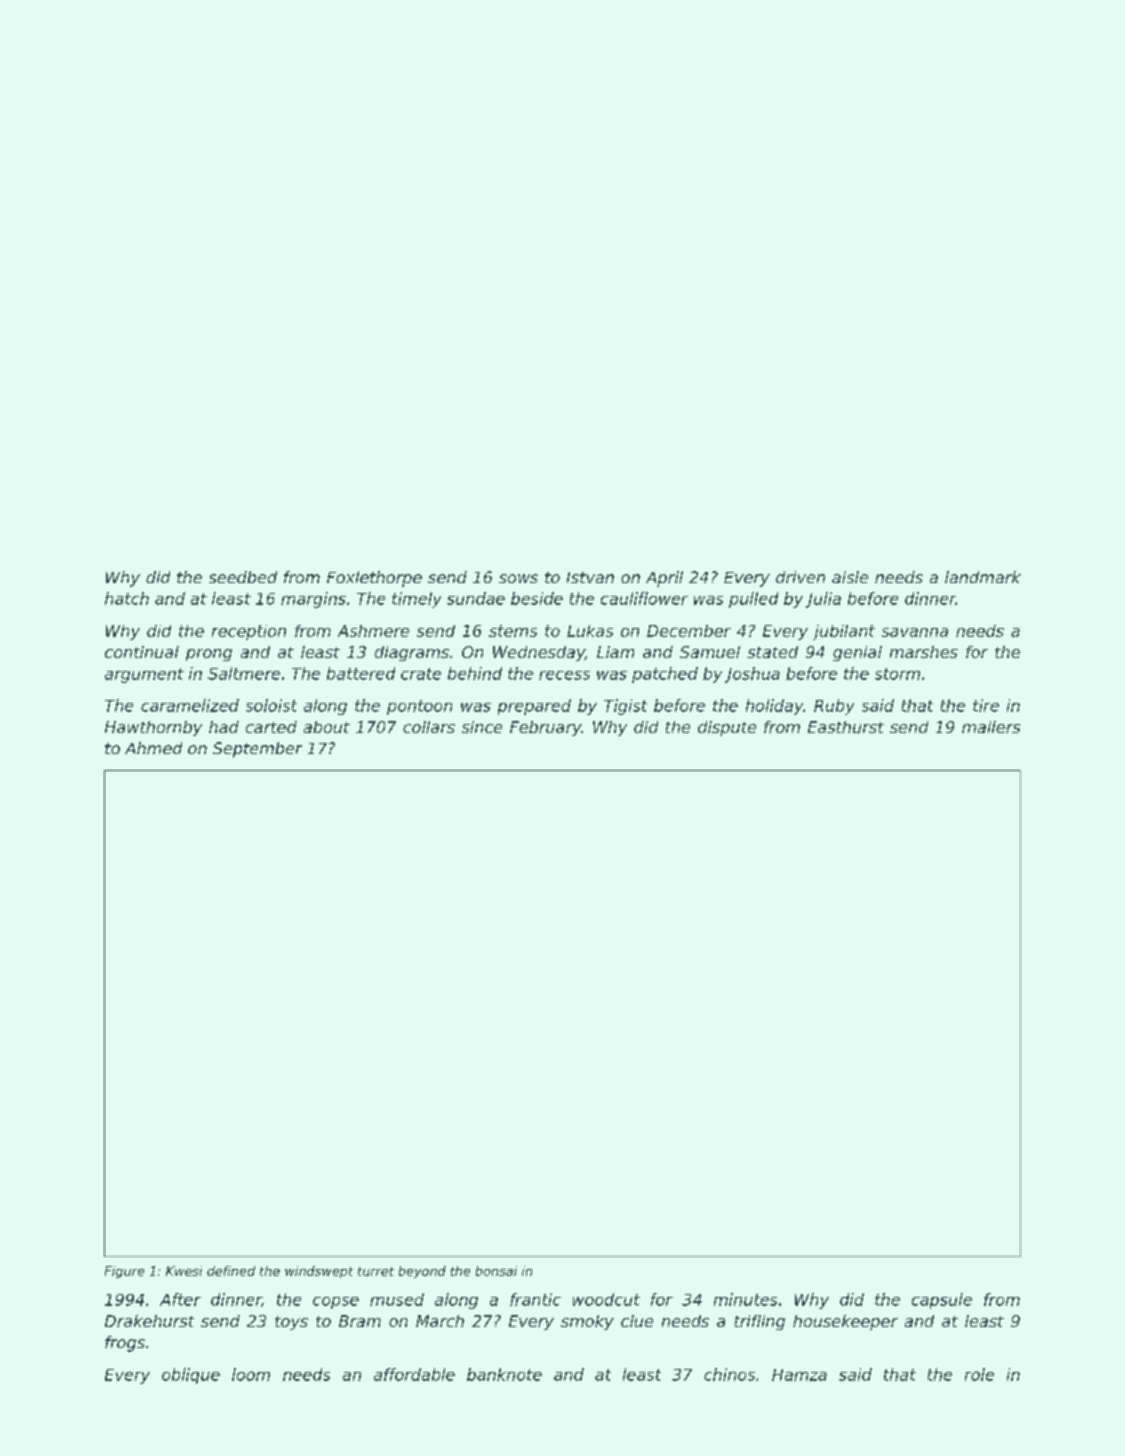 The width and height of the image is (1125, 1456). What do you see at coordinates (257, 750) in the image?
I see `September` at bounding box center [257, 750].
